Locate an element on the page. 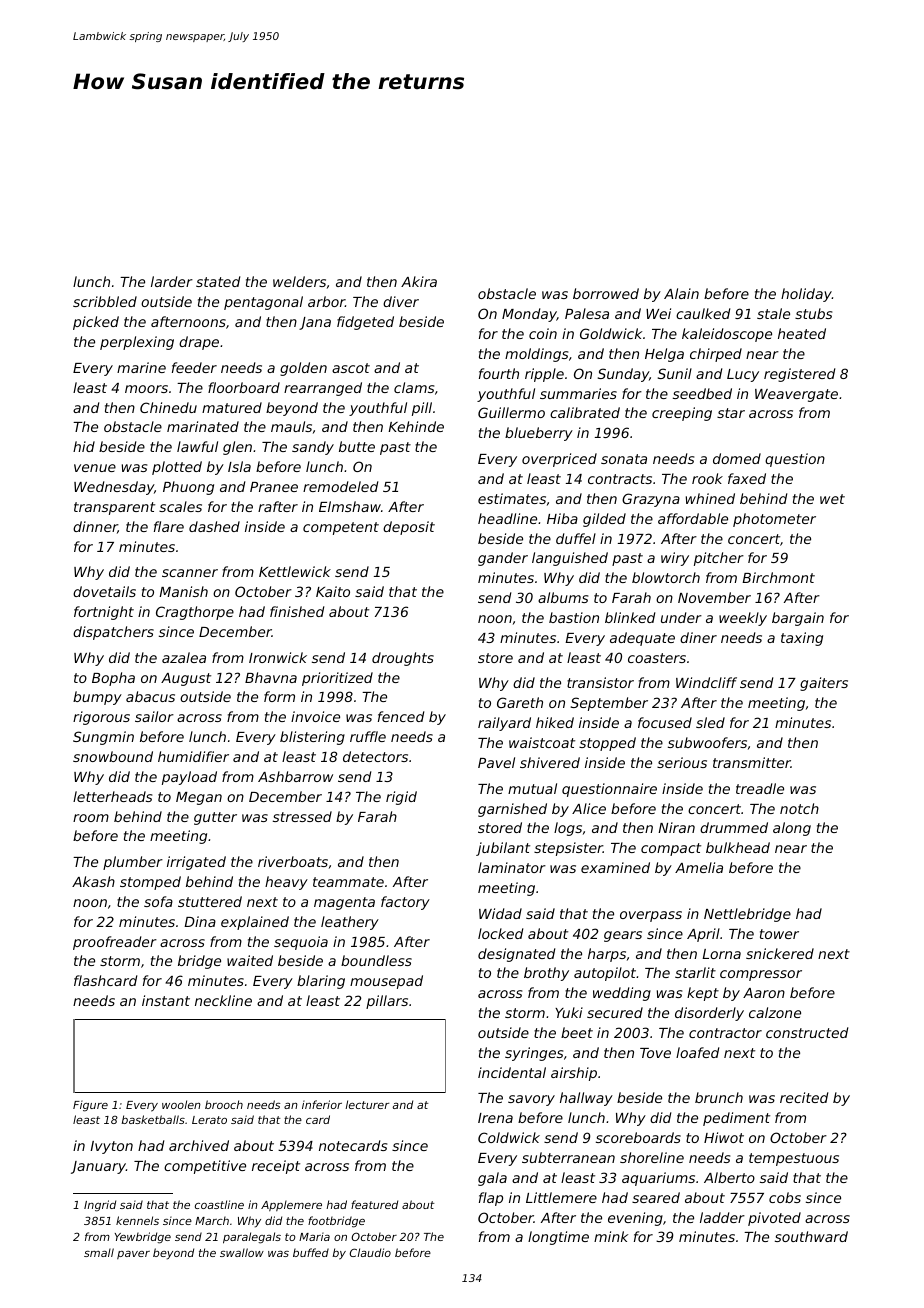 This document has width=924, height=1308. paver is located at coordinates (133, 1255).
